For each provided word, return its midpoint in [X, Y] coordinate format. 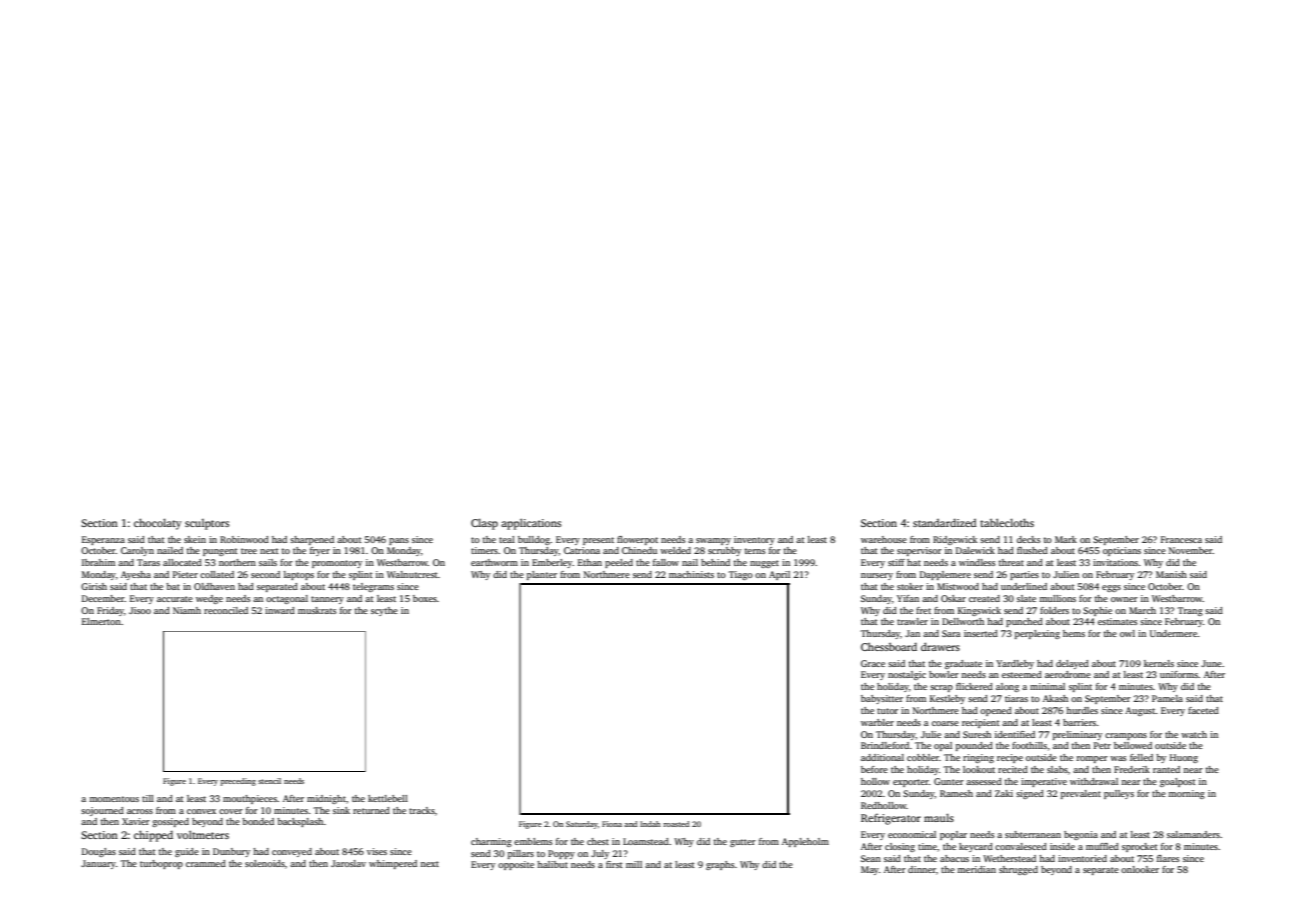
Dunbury [231, 852]
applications [531, 524]
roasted [676, 824]
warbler [877, 722]
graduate [963, 664]
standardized [944, 522]
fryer [320, 551]
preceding [238, 782]
